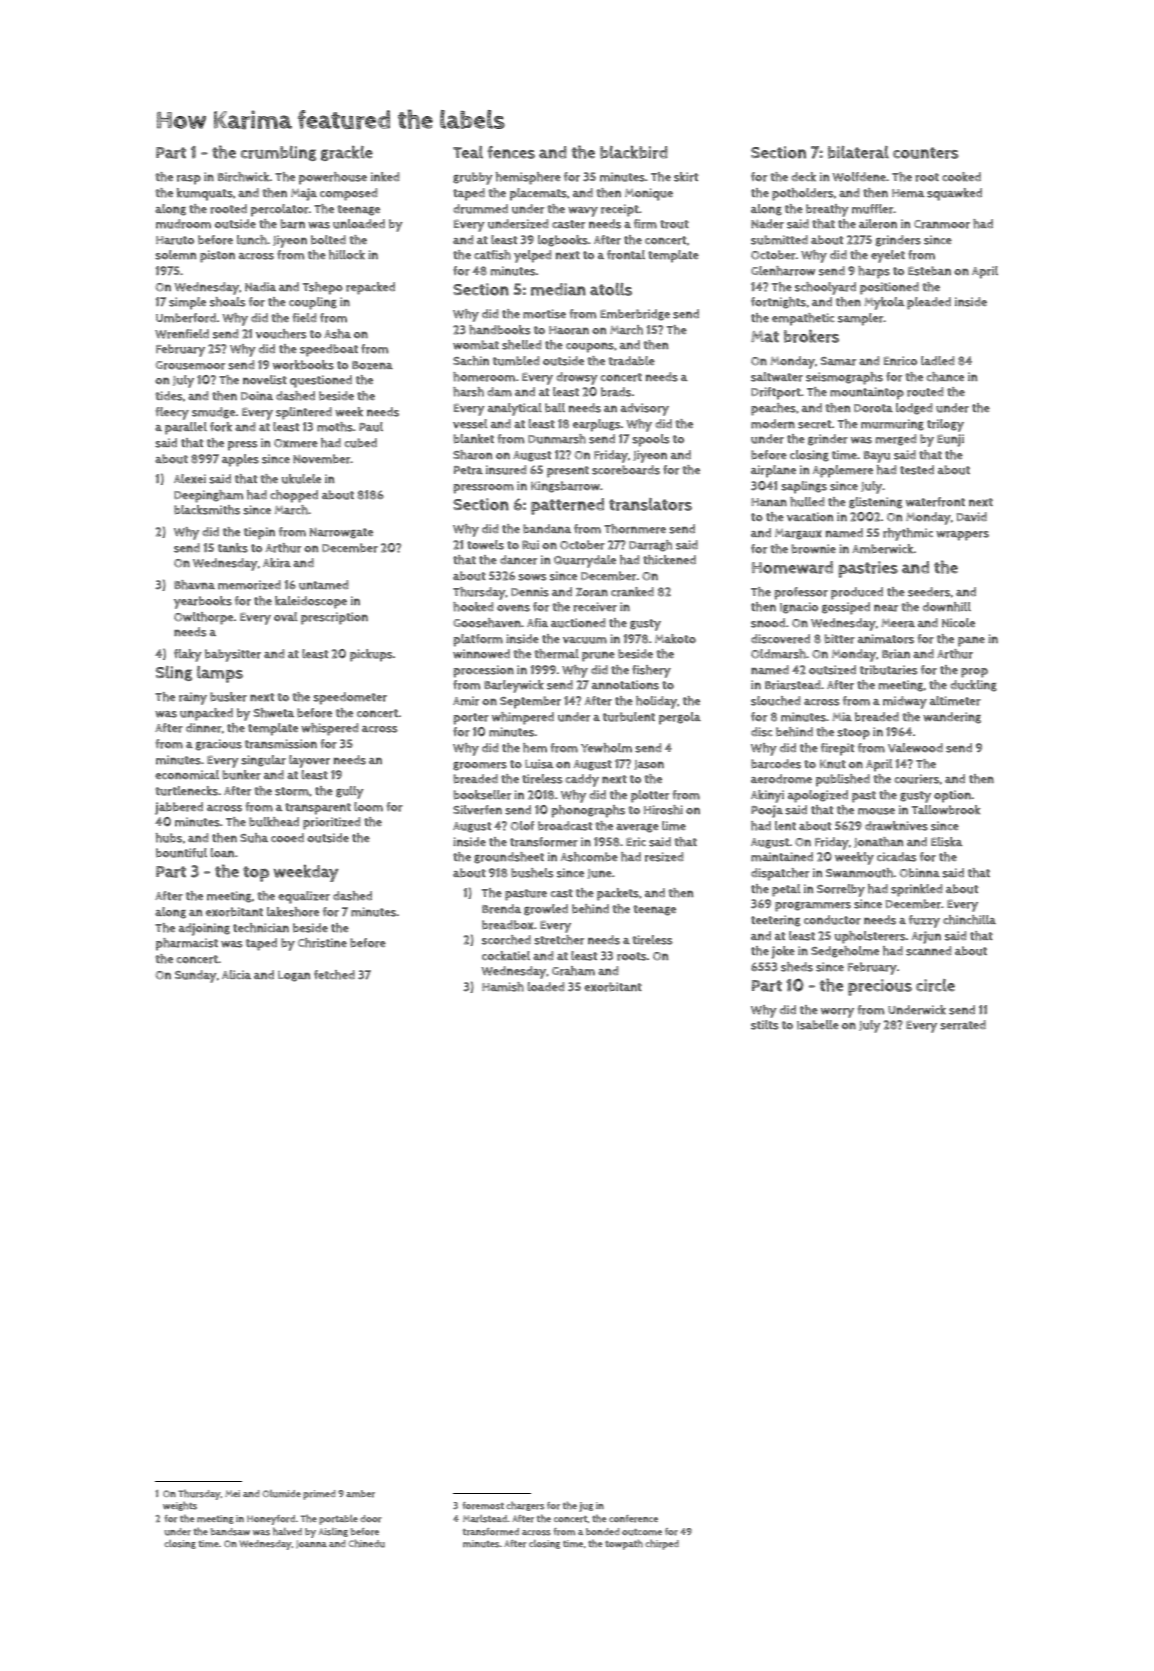 The width and height of the page is (1154, 1671). I want to click on weights, so click(180, 1506).
